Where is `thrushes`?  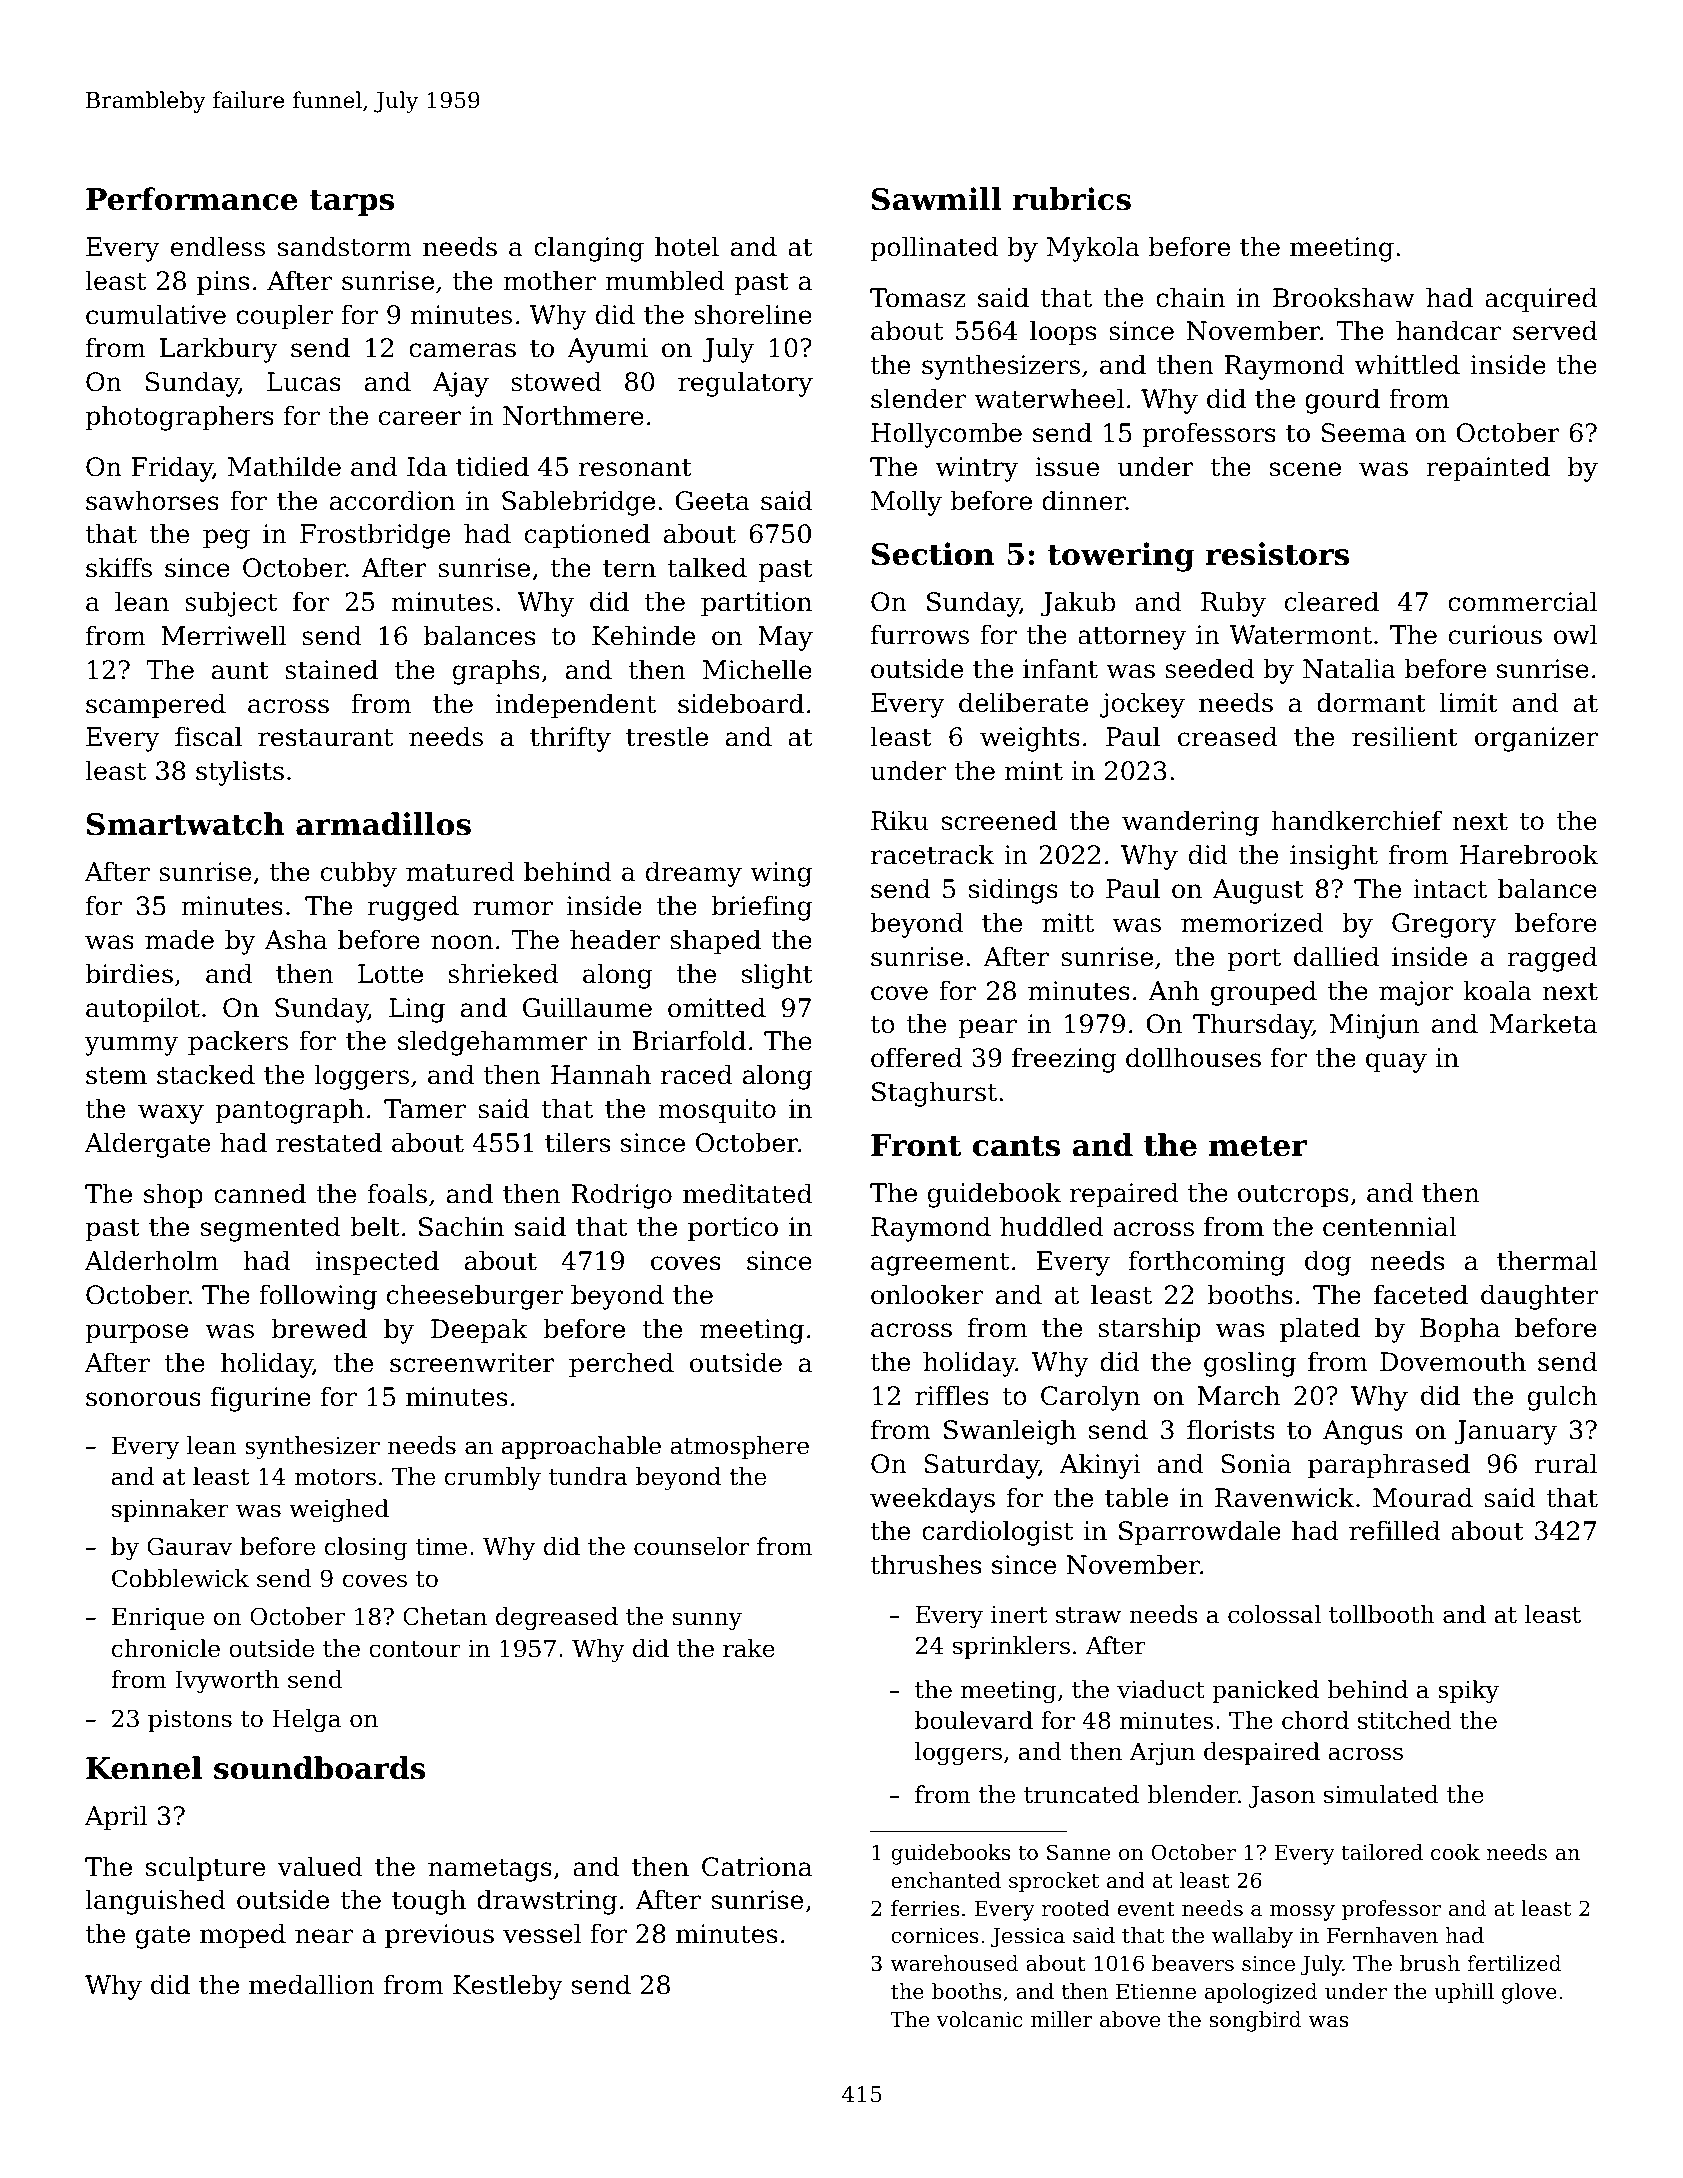 thrushes is located at coordinates (925, 1564).
